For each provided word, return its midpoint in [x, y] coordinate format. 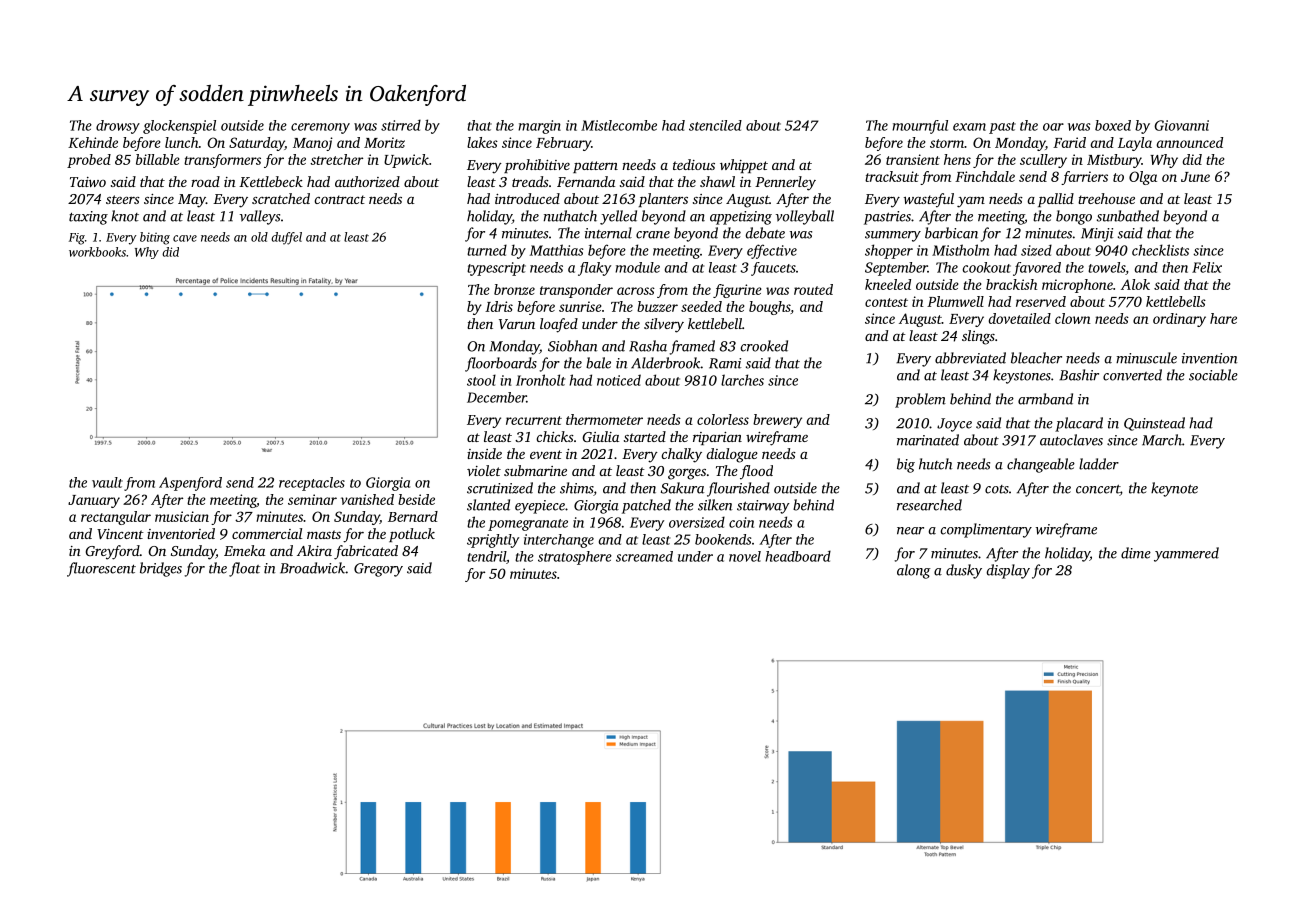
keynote [1174, 489]
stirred [401, 125]
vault [107, 482]
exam [969, 127]
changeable [1041, 465]
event [546, 454]
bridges [161, 569]
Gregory [378, 570]
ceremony [320, 128]
